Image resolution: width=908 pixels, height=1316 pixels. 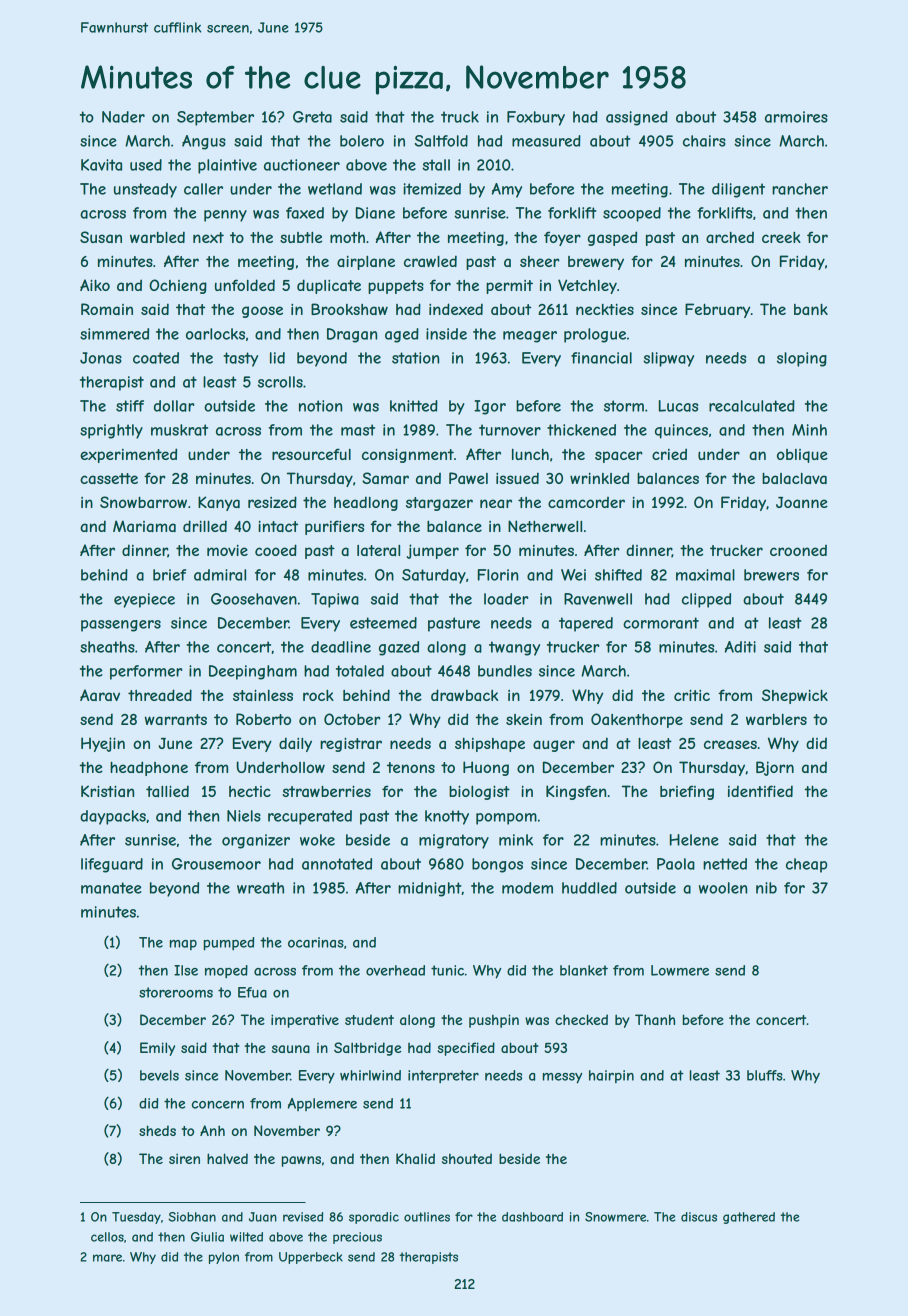 I want to click on brewers, so click(x=771, y=575).
